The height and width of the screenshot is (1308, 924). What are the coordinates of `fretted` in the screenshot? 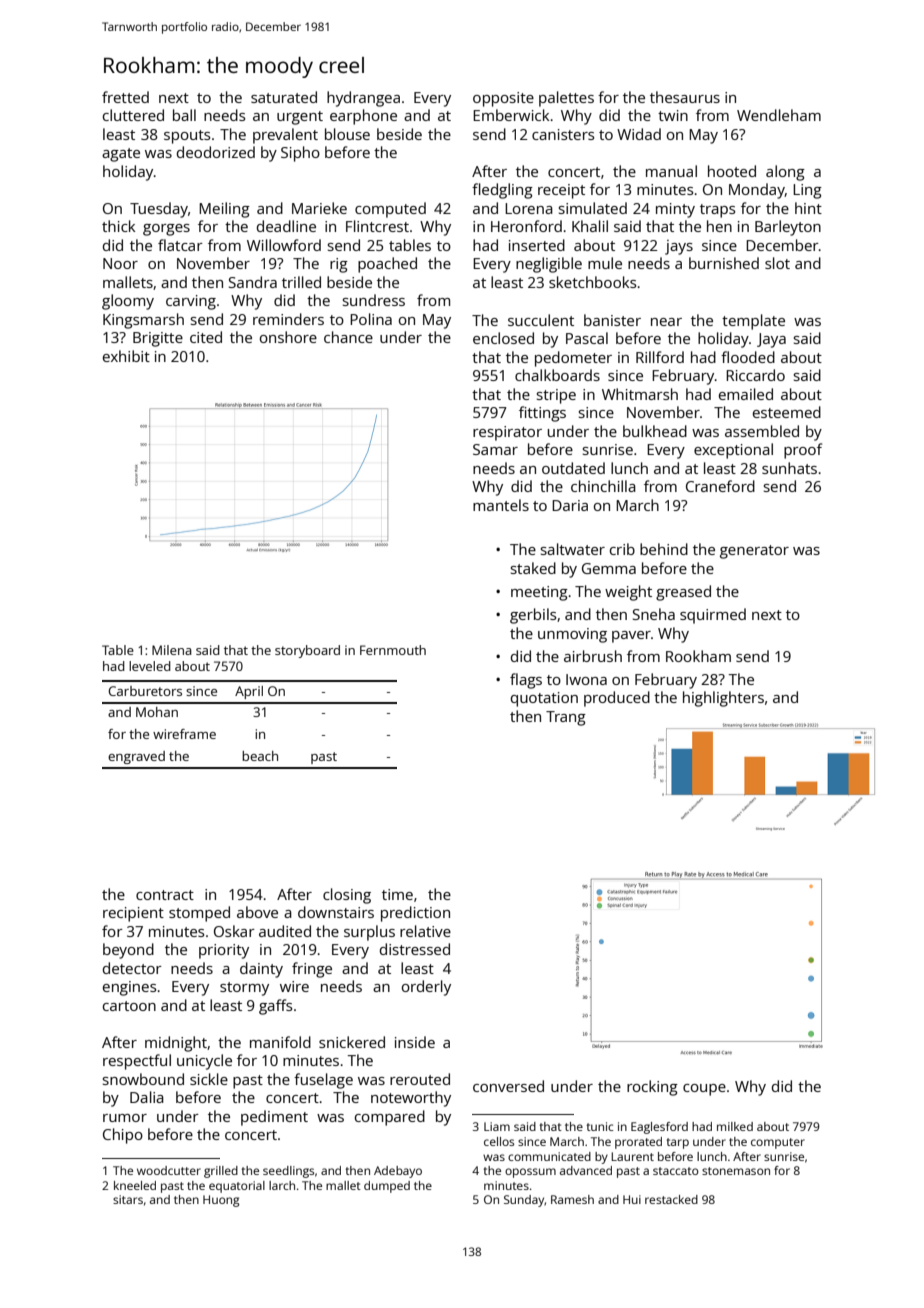 It's located at (125, 97).
